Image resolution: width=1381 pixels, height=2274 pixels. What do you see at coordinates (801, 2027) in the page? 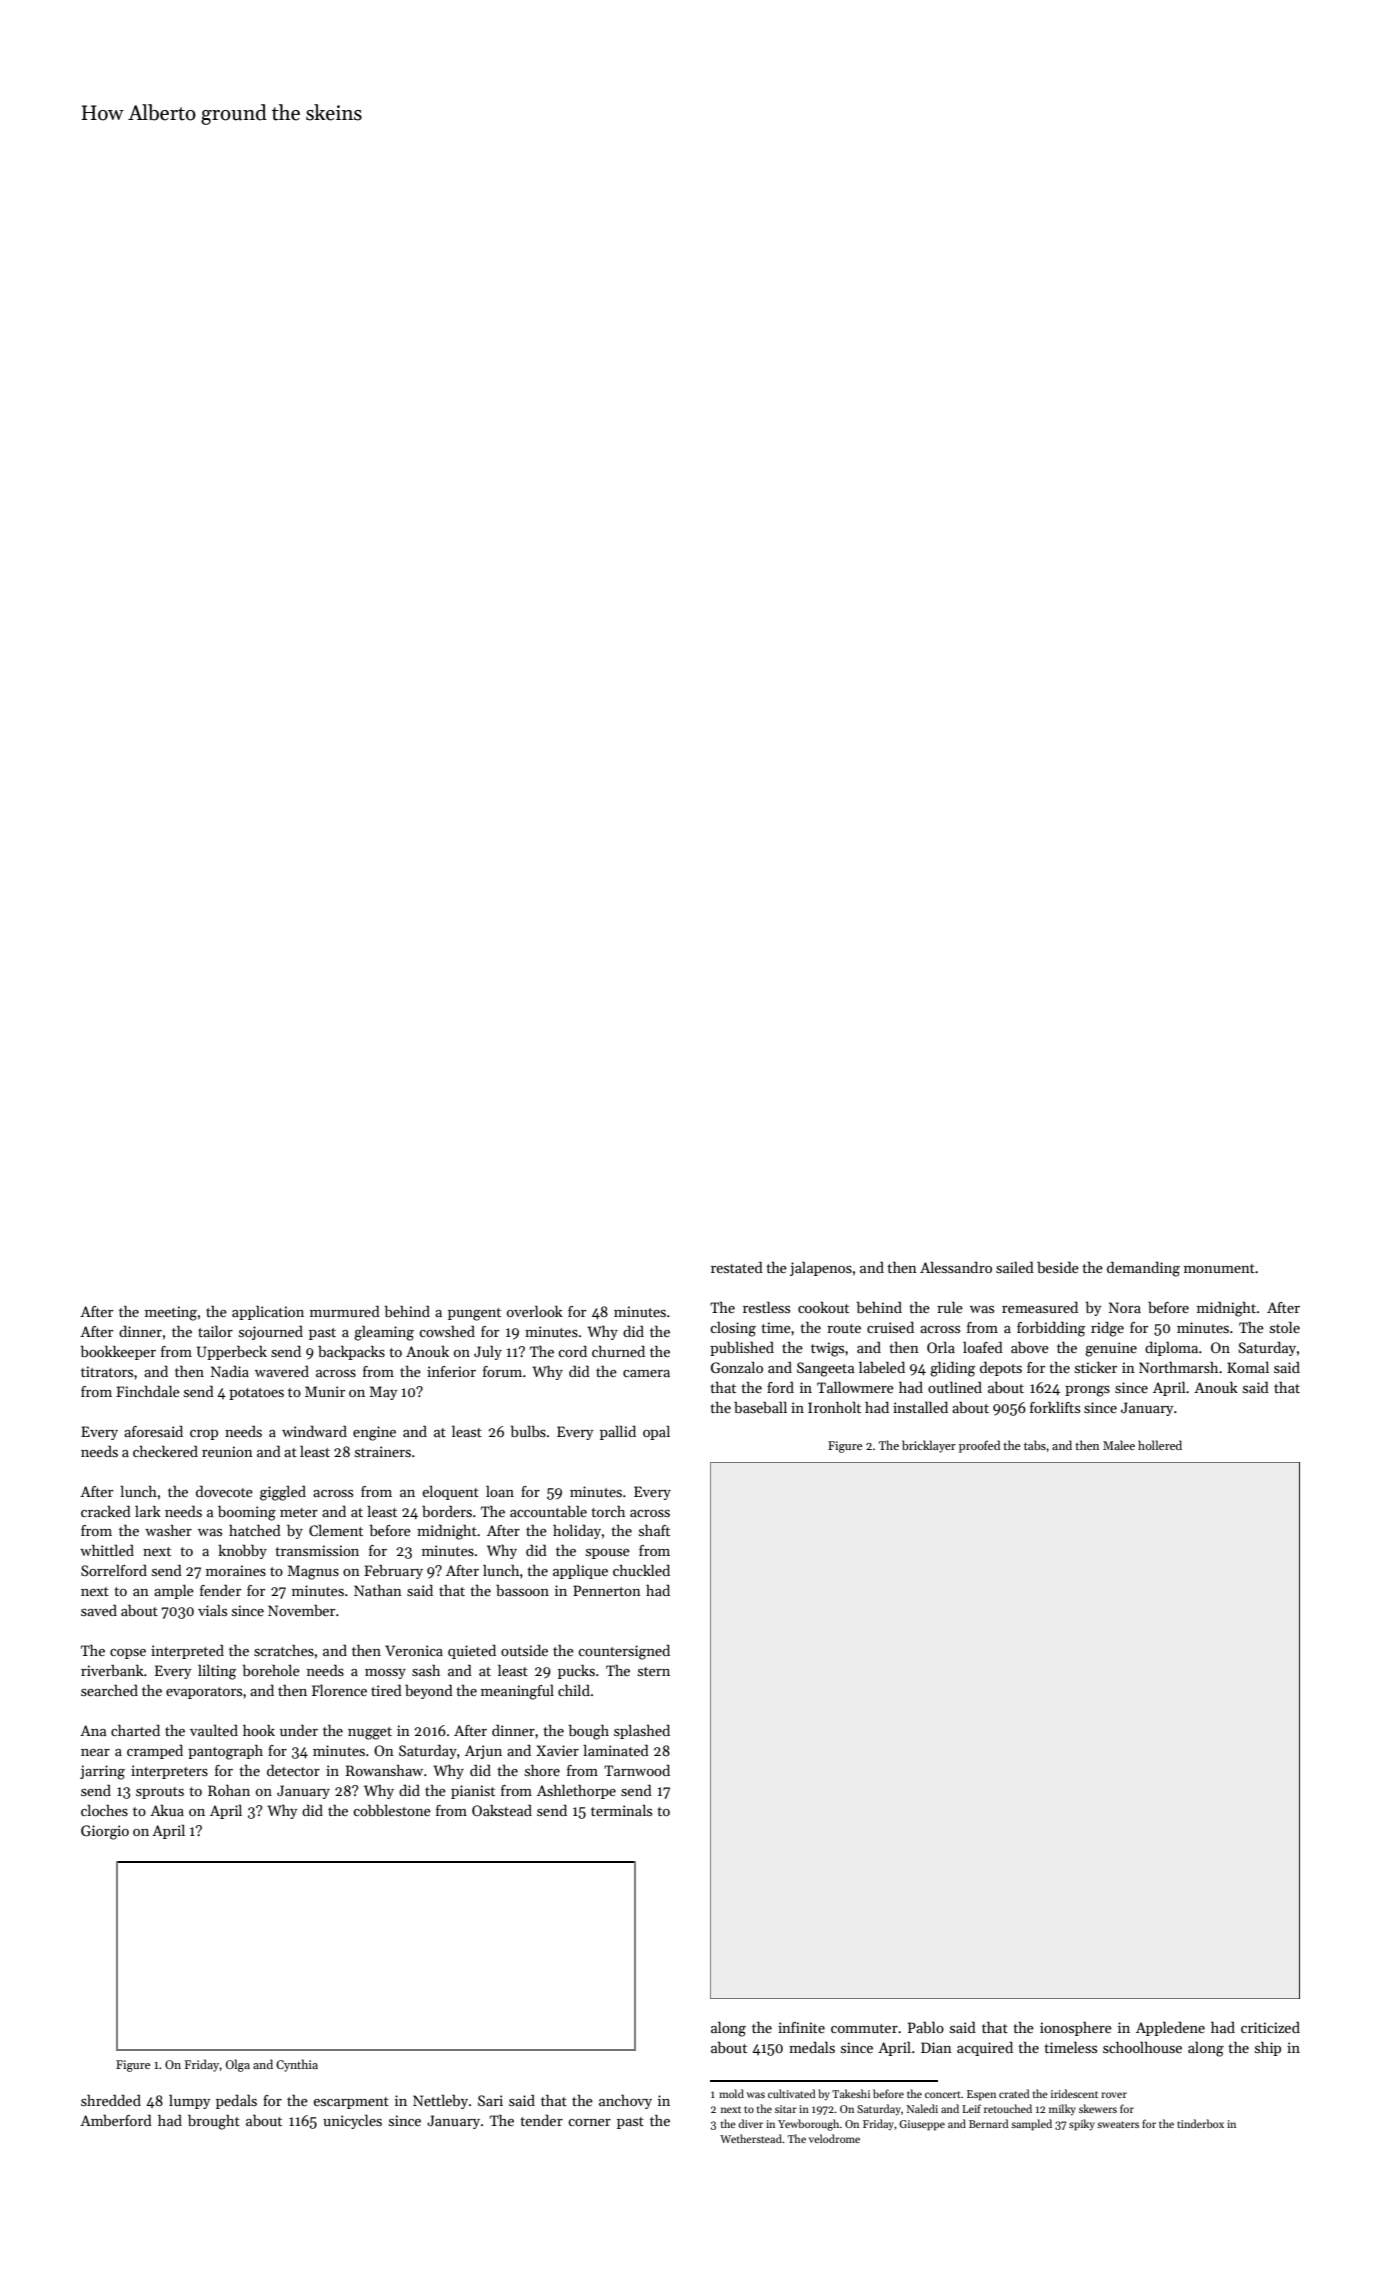
I see `infinite` at bounding box center [801, 2027].
